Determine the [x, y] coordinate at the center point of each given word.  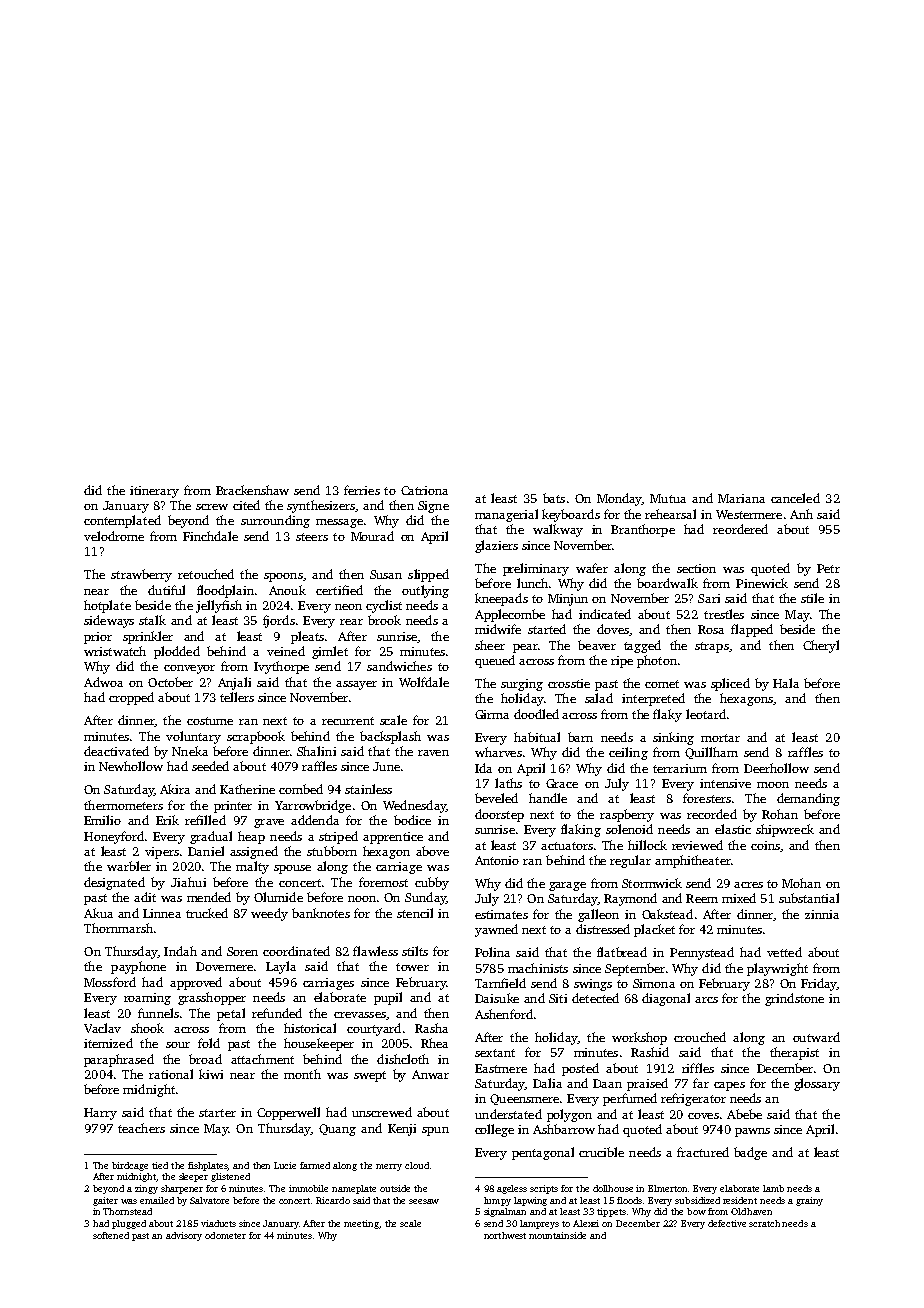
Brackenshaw [252, 490]
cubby [432, 883]
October [170, 682]
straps [712, 647]
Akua [98, 913]
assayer [356, 685]
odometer [225, 1235]
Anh [801, 514]
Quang [337, 1130]
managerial [506, 515]
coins [765, 845]
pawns [752, 1132]
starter [217, 1113]
